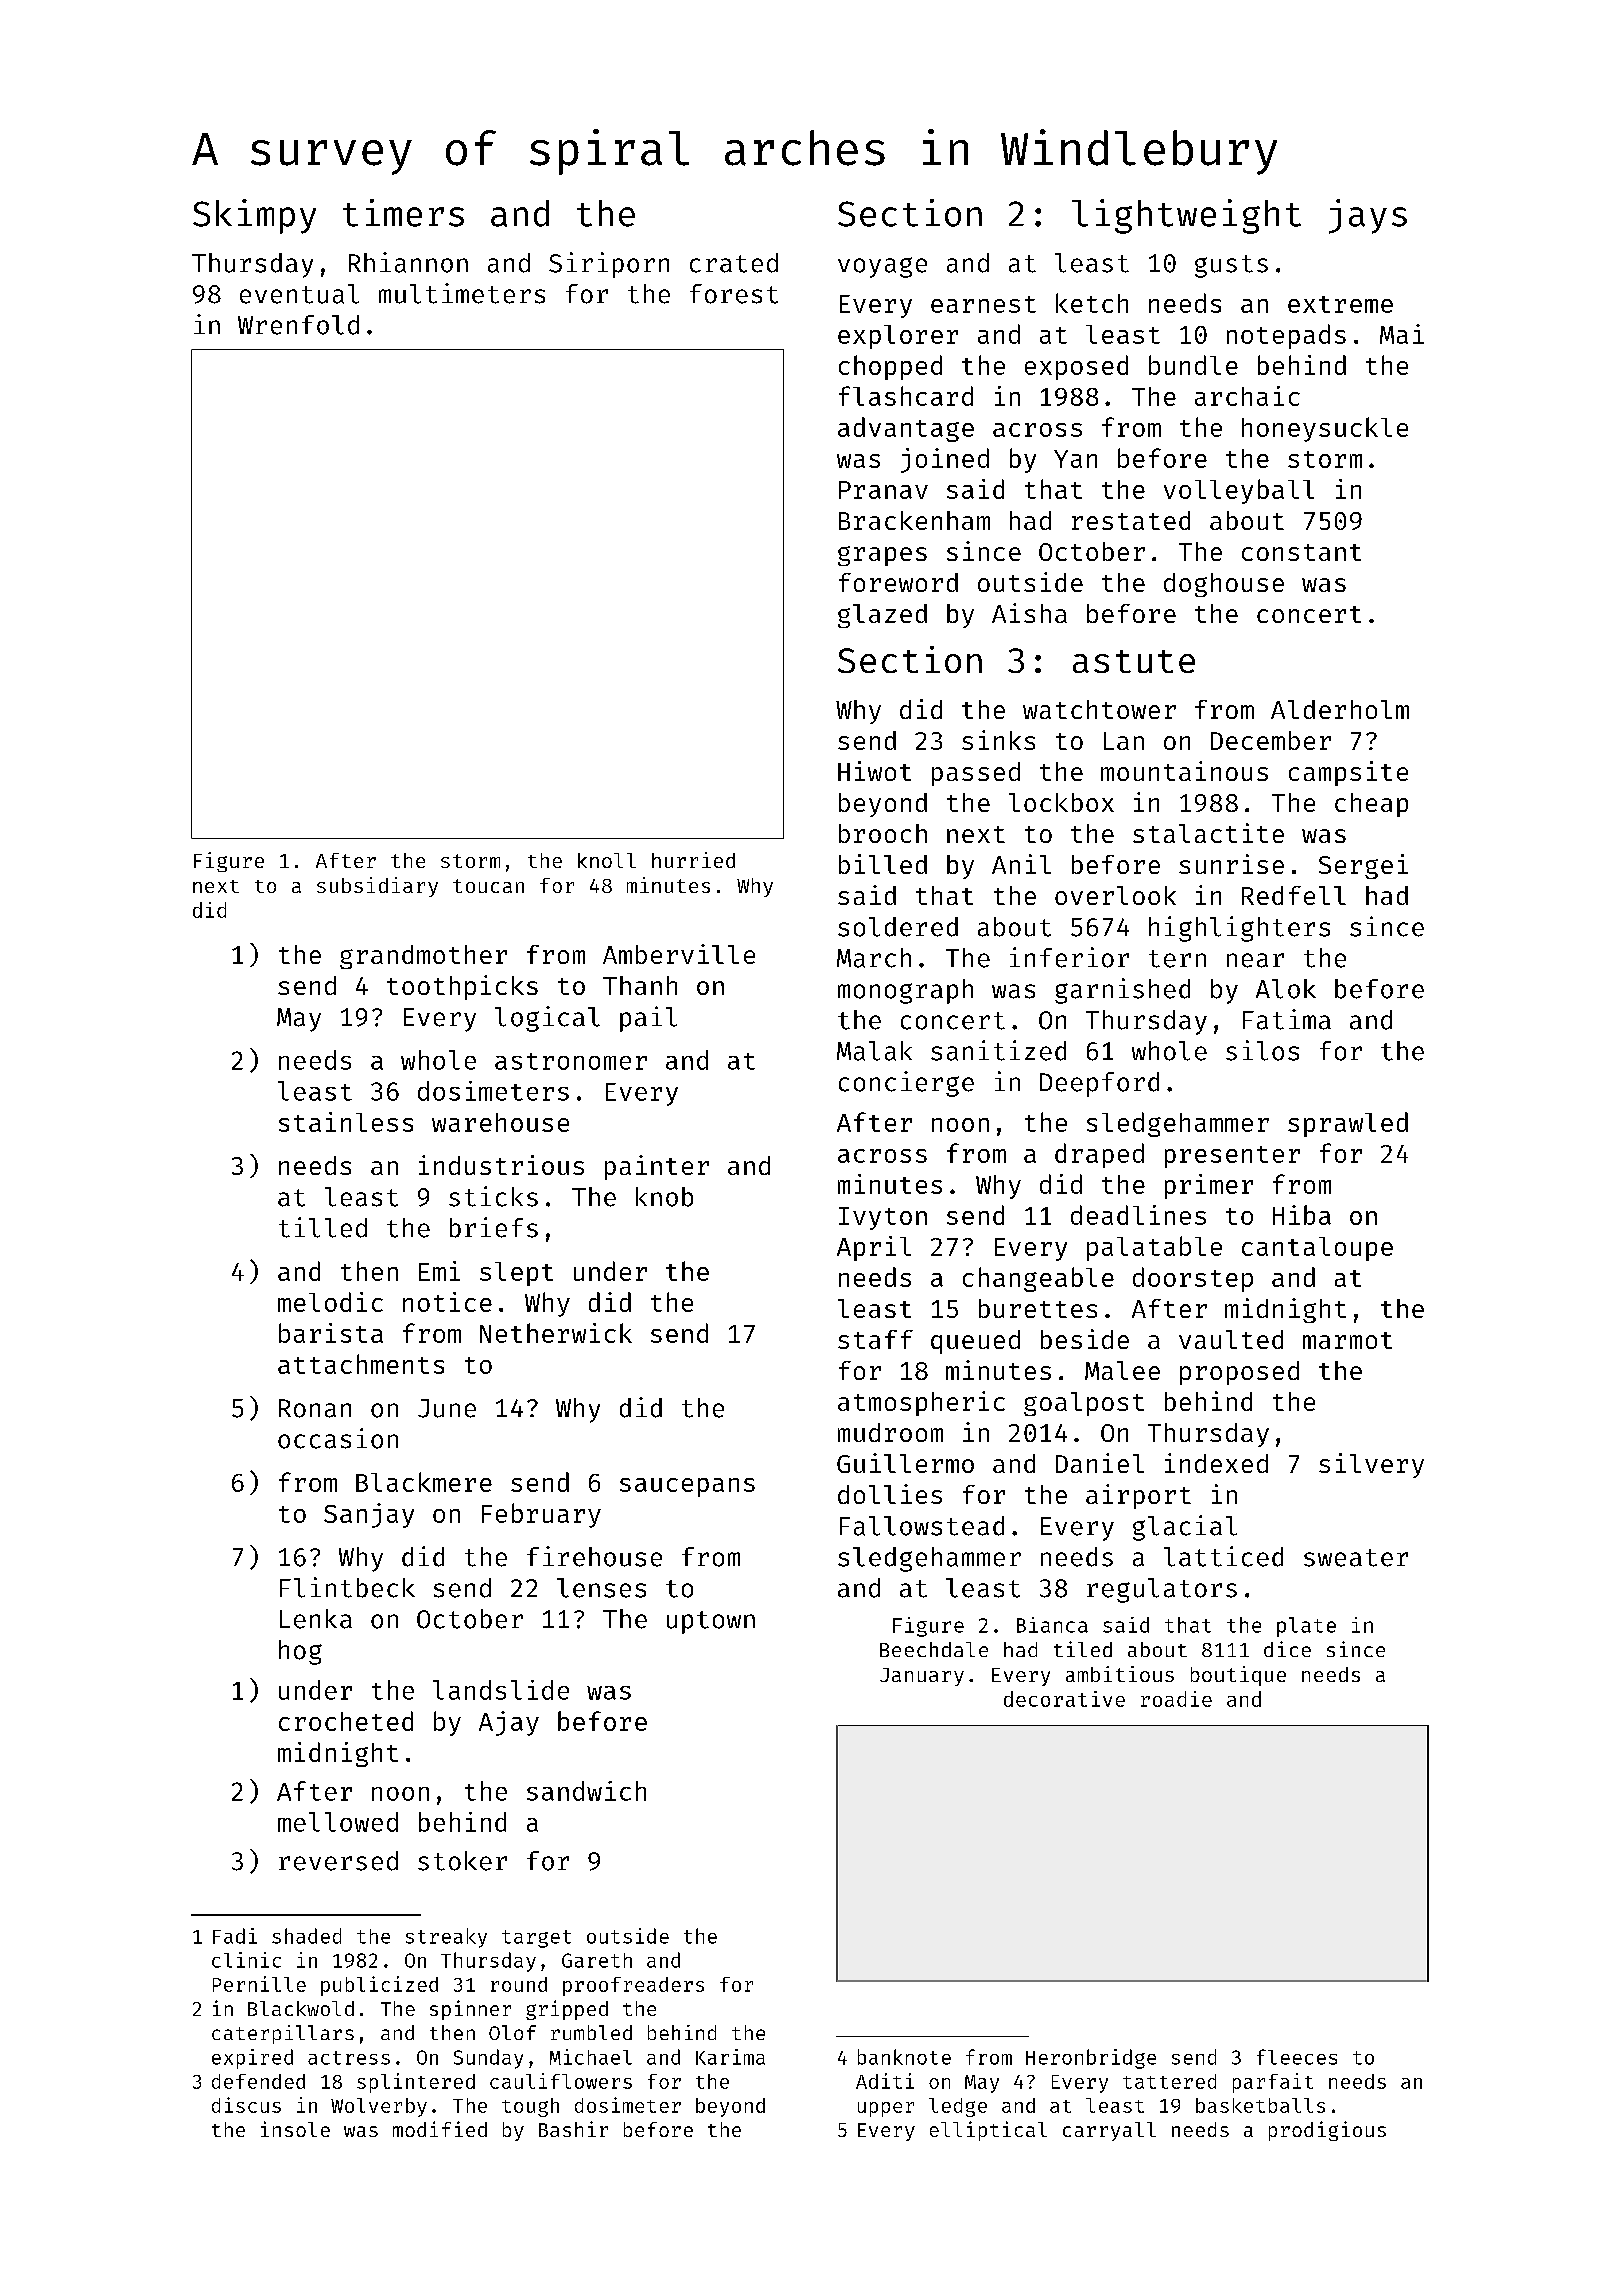  Describe the element at coordinates (1238, 1676) in the screenshot. I see `boutique` at that location.
